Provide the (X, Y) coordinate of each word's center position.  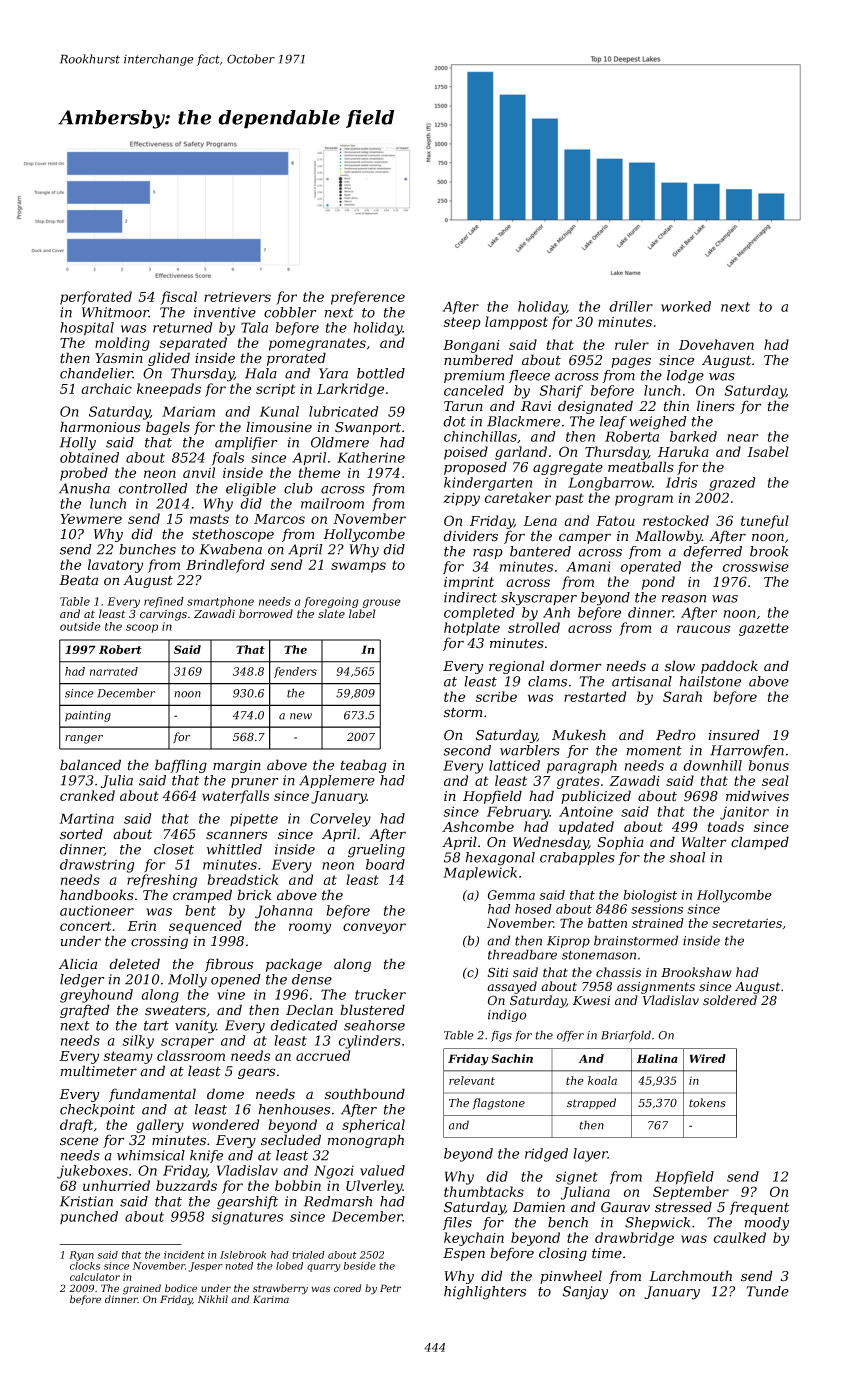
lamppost (516, 323)
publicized (596, 797)
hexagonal (500, 859)
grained (142, 1289)
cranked (87, 795)
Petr (390, 1288)
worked (686, 306)
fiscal (179, 298)
